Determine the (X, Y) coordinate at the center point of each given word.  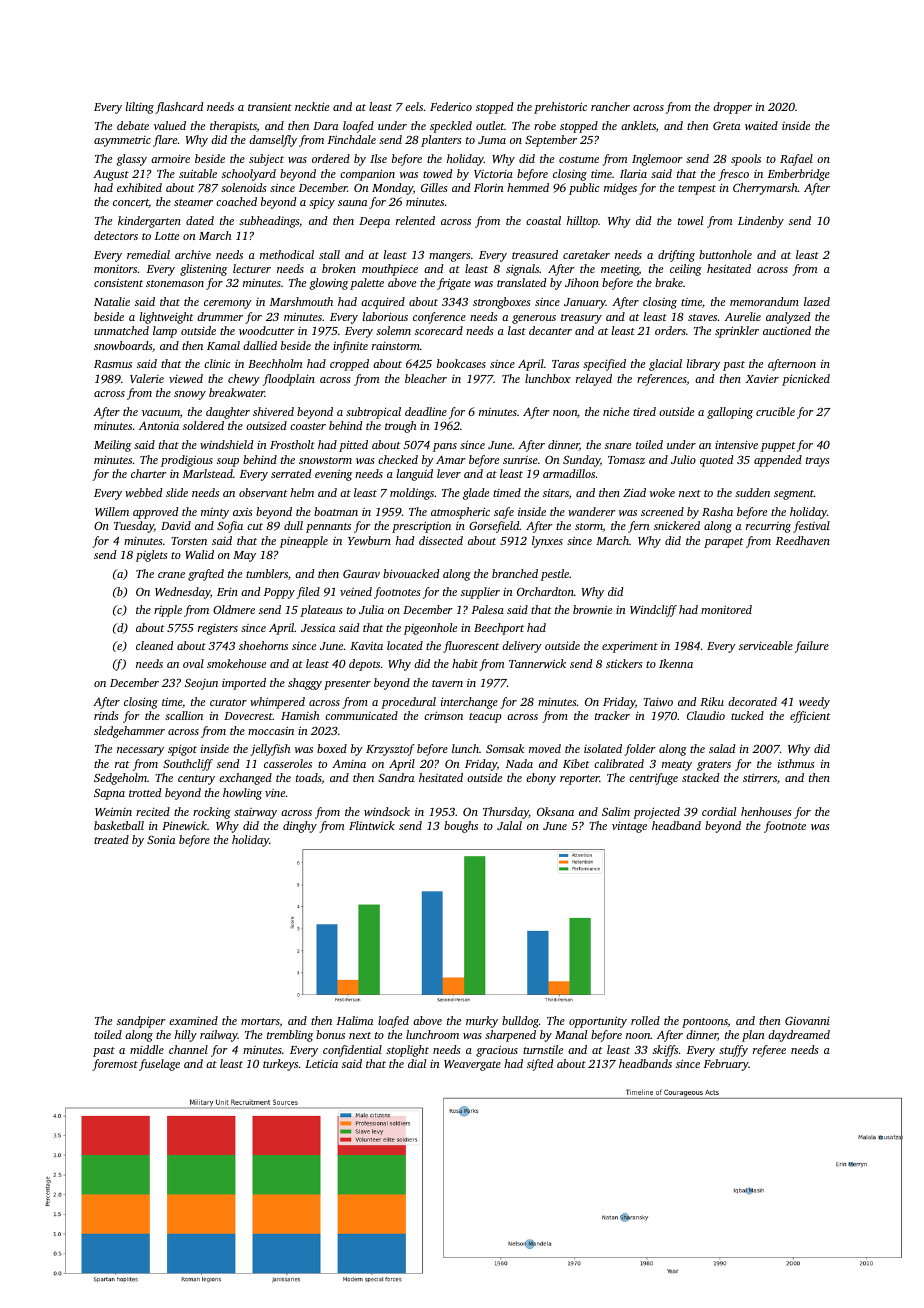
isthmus (796, 763)
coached (236, 201)
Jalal (509, 825)
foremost (115, 1065)
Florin (489, 187)
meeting (620, 270)
